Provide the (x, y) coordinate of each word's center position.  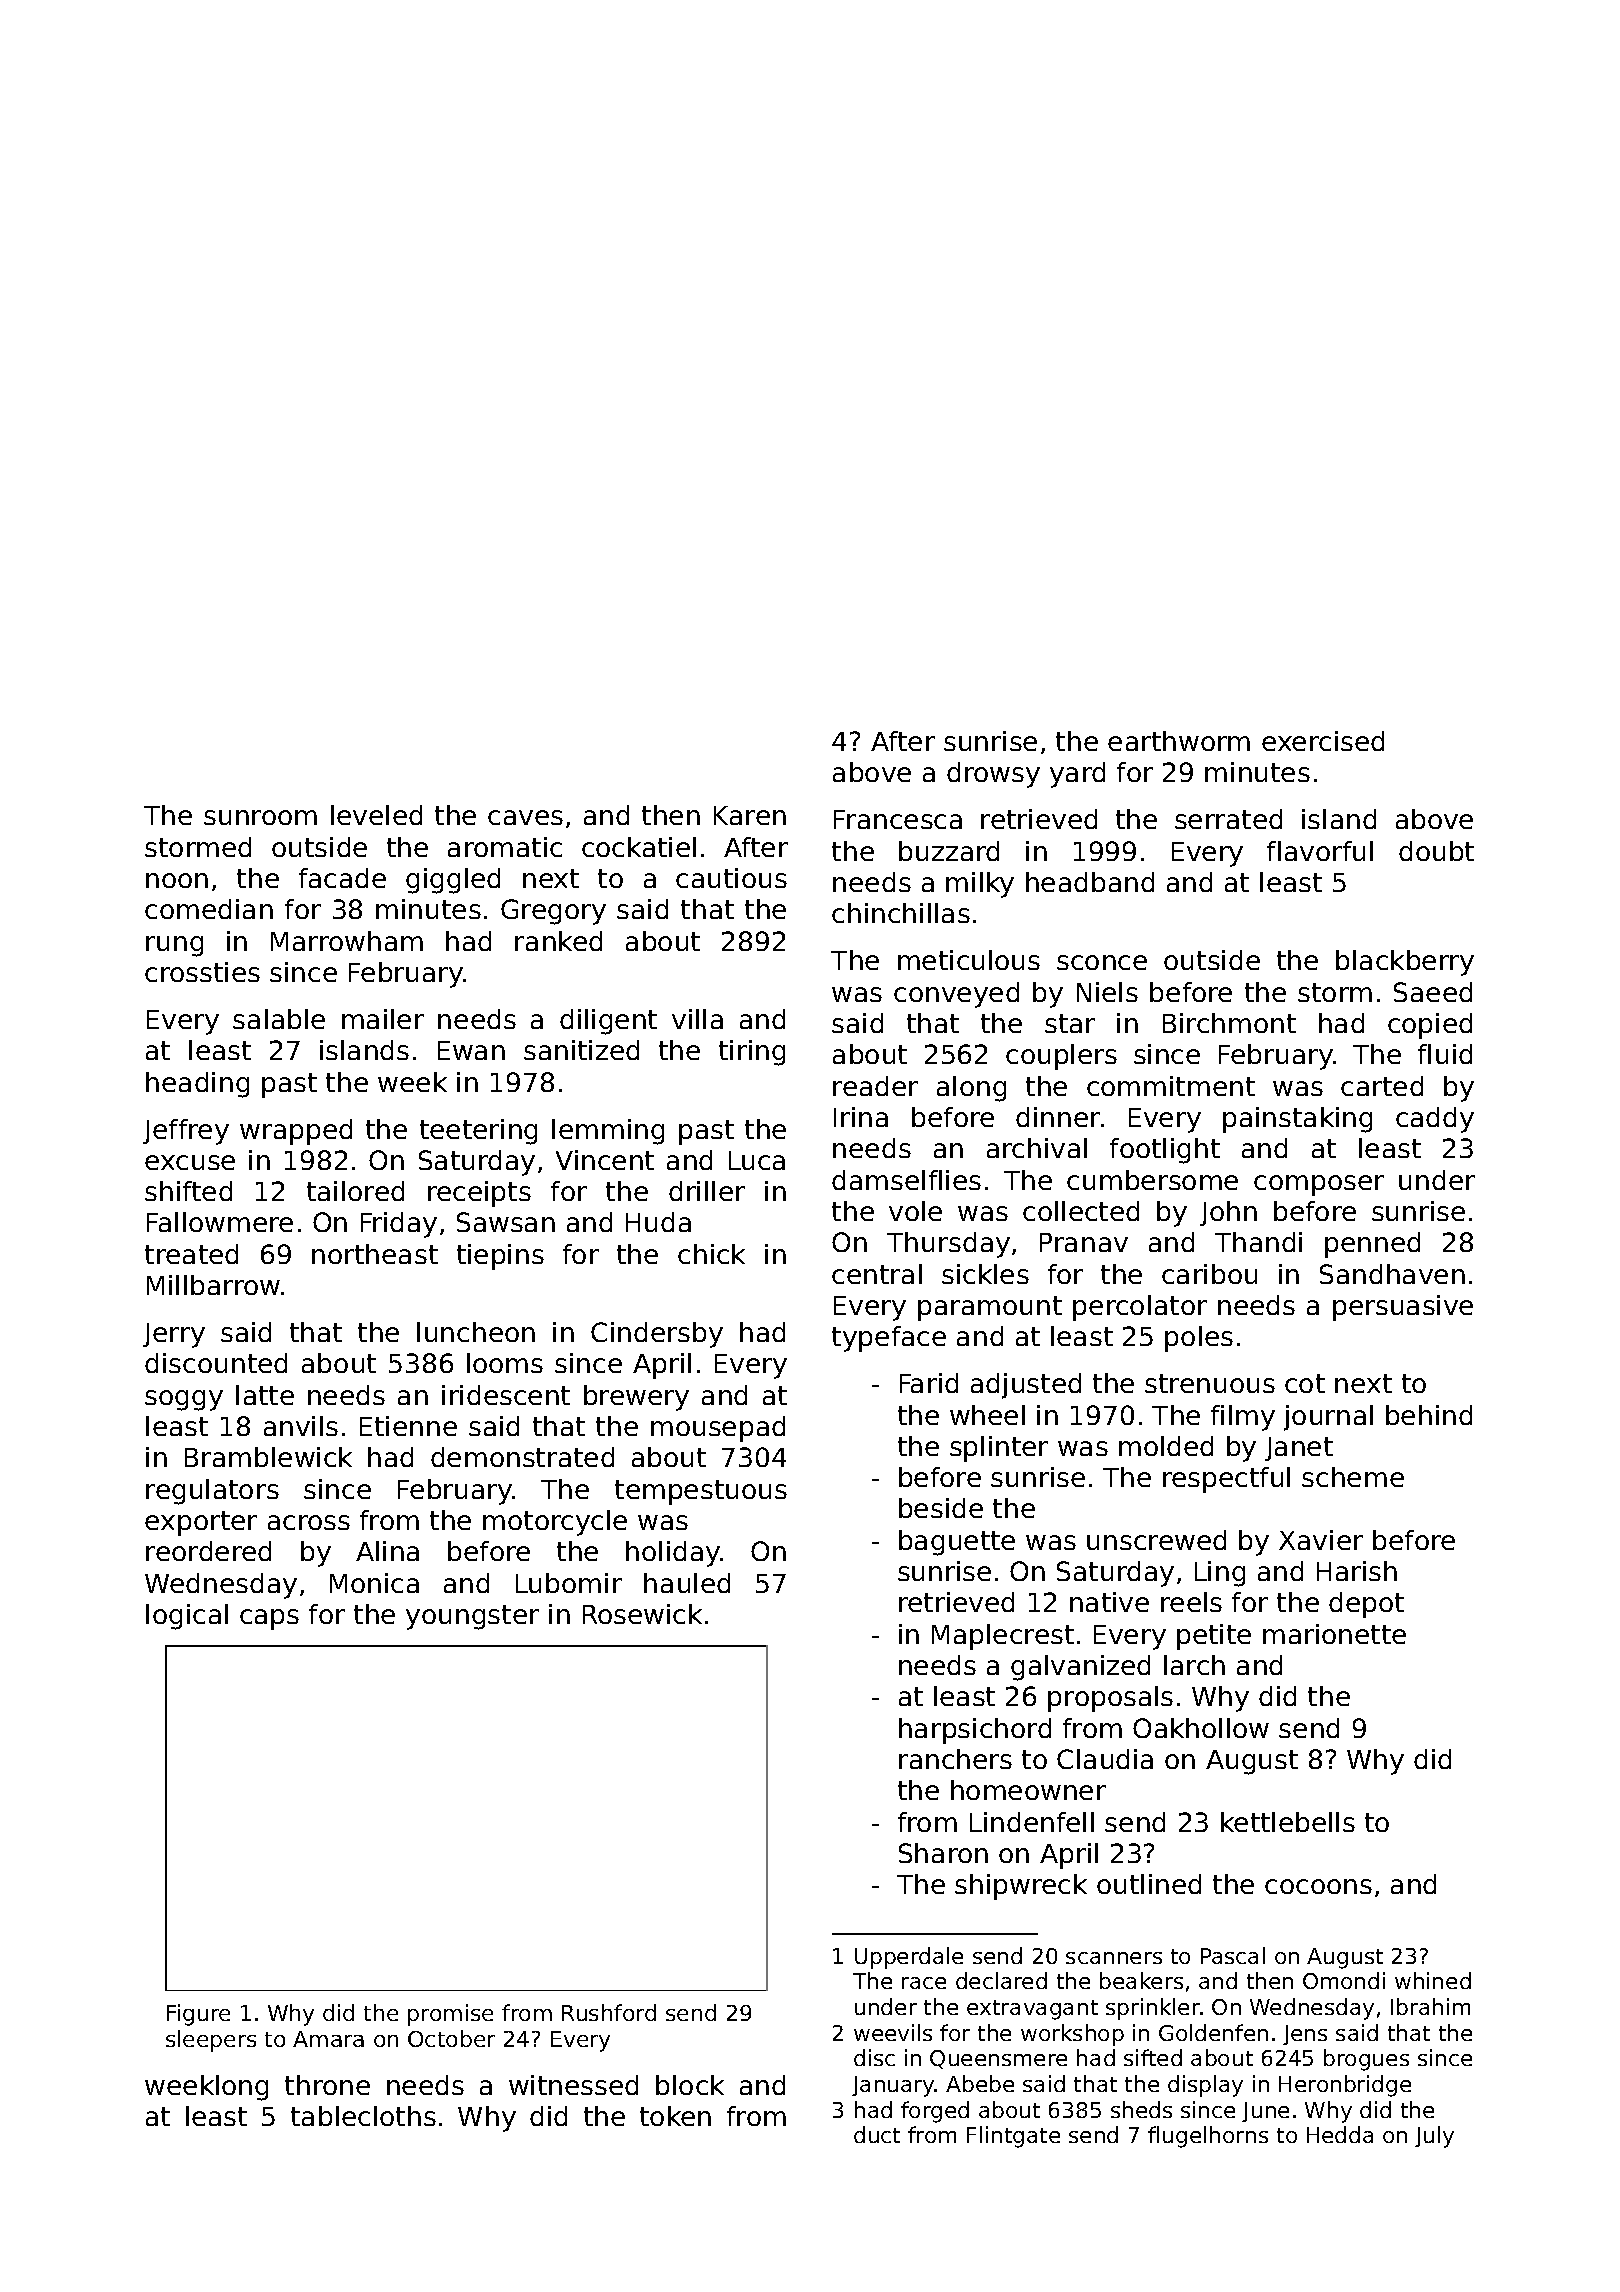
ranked (558, 941)
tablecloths (363, 2116)
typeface (889, 1339)
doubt (1436, 851)
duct (877, 2134)
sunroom (260, 817)
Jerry (174, 1335)
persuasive (1403, 1308)
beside (941, 1508)
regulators (212, 1492)
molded (1166, 1446)
